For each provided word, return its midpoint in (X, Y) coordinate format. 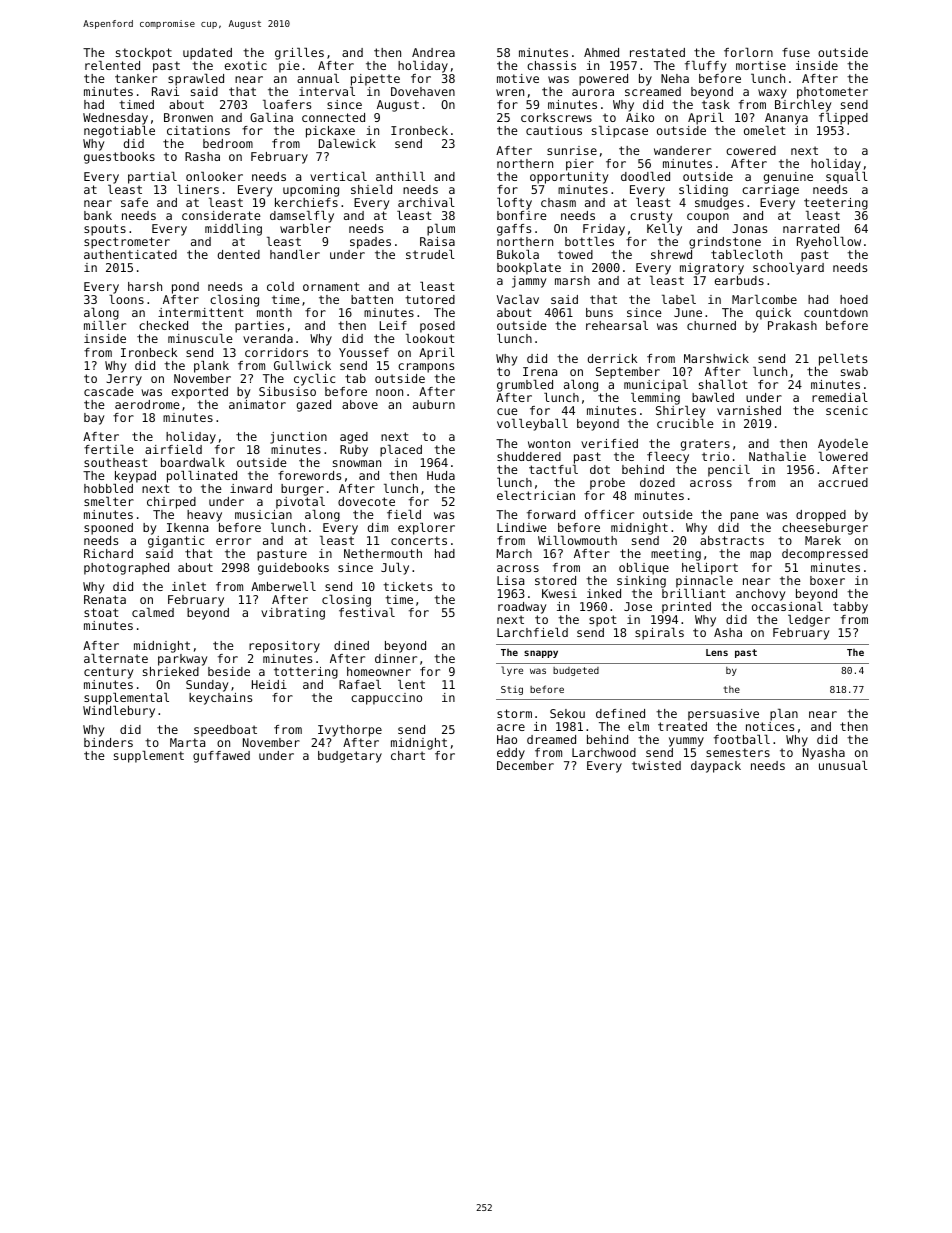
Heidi (269, 684)
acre (511, 727)
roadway (522, 608)
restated (657, 52)
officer (609, 514)
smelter (109, 501)
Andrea (433, 52)
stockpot (144, 54)
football (742, 739)
